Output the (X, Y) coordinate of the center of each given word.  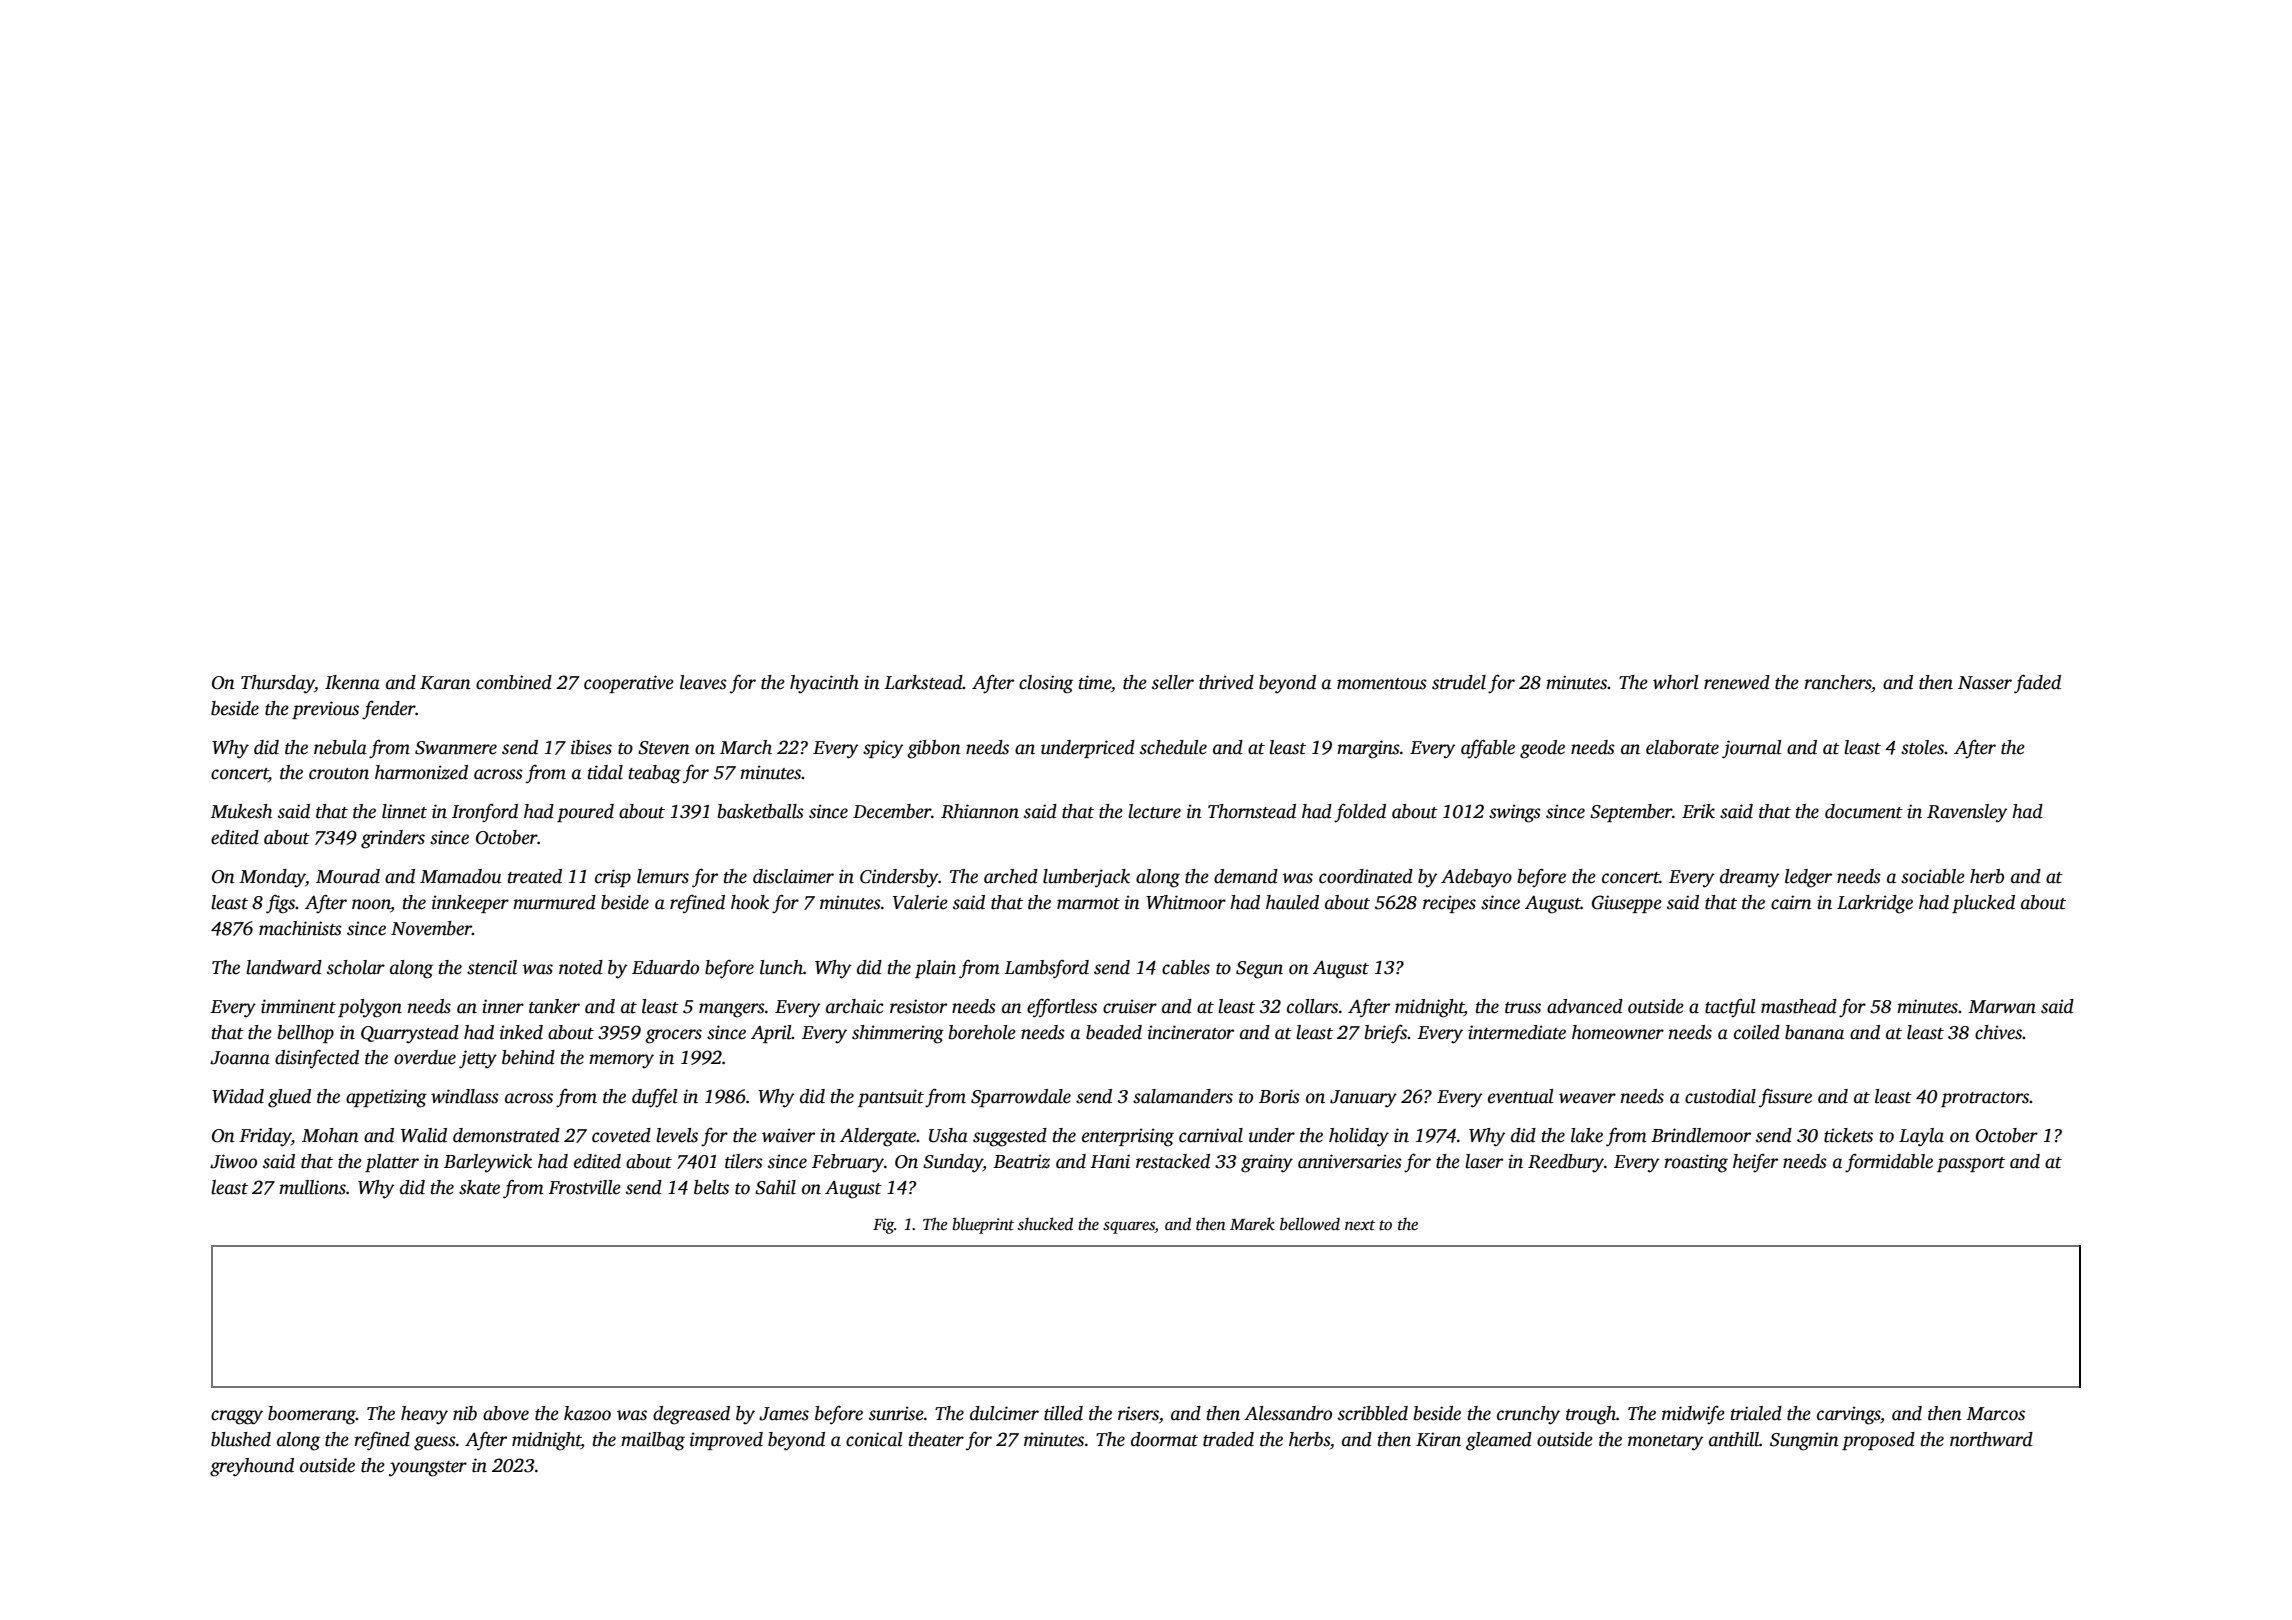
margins (1368, 749)
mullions (312, 1187)
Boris (1279, 1096)
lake (1587, 1135)
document (1864, 811)
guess (435, 1443)
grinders (393, 839)
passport (1971, 1164)
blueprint (983, 1225)
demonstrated (506, 1135)
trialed (1756, 1413)
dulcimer (1004, 1413)
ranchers (1838, 683)
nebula (340, 747)
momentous (1382, 684)
